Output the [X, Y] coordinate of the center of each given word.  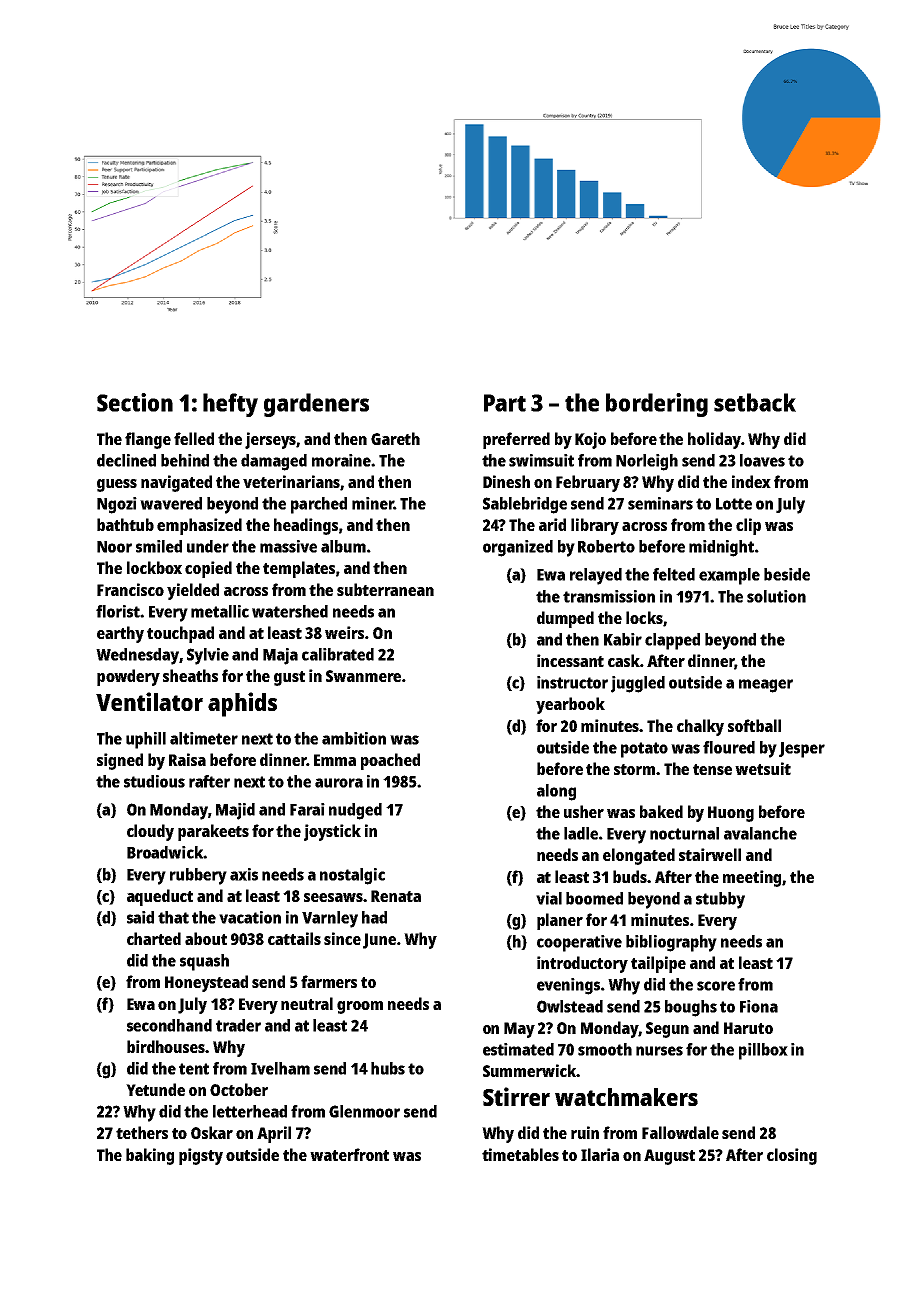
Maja [280, 656]
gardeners [316, 405]
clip [748, 526]
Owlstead [570, 1006]
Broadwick [165, 852]
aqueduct [160, 897]
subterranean [385, 589]
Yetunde [155, 1089]
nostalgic [352, 876]
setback [755, 402]
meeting [752, 878]
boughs [691, 1008]
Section [135, 402]
